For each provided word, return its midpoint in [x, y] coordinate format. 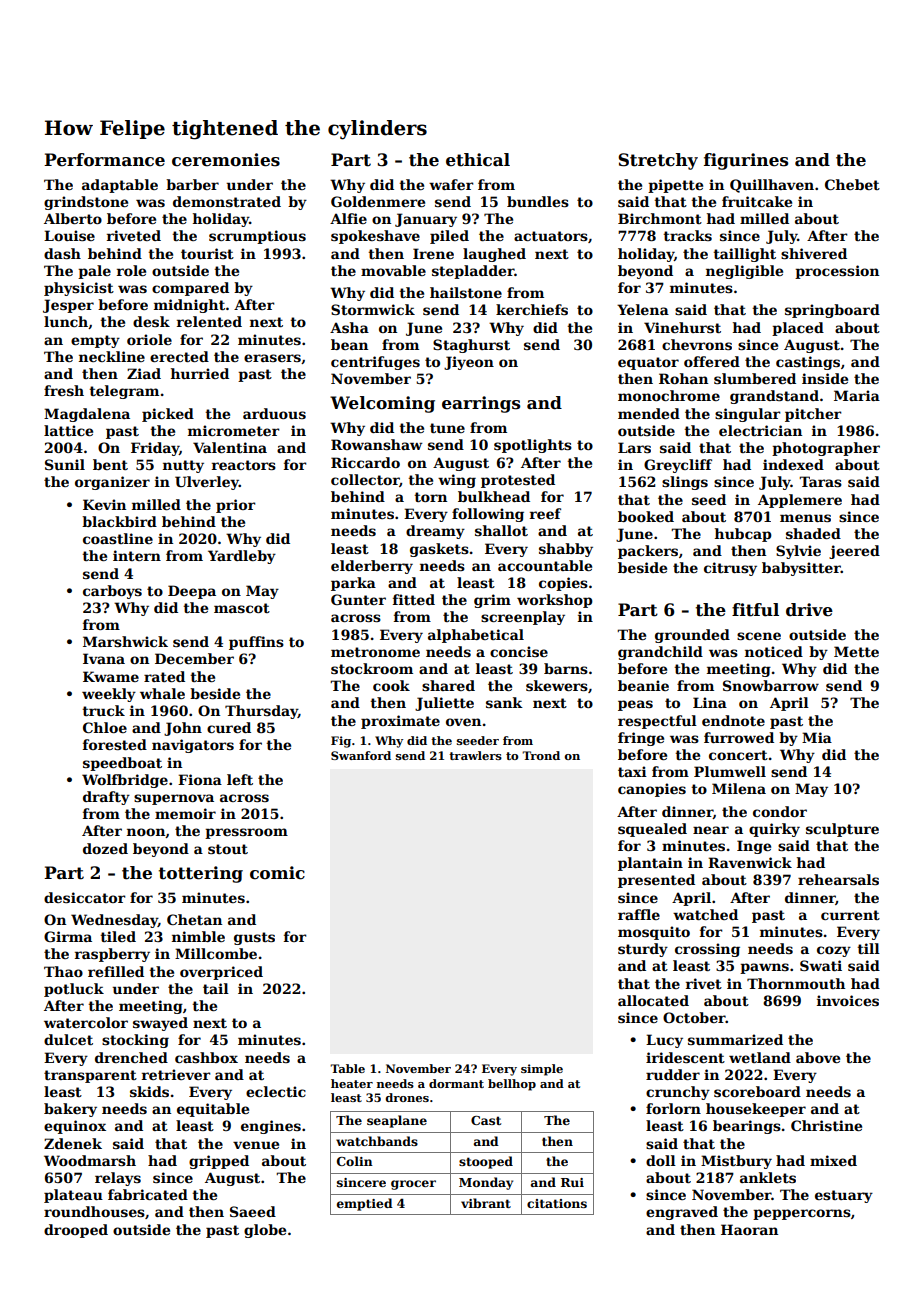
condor [780, 811]
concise [519, 651]
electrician [760, 430]
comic [277, 873]
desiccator [85, 897]
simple [542, 1070]
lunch [66, 321]
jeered [854, 552]
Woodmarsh [90, 1160]
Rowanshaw [376, 444]
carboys [112, 592]
